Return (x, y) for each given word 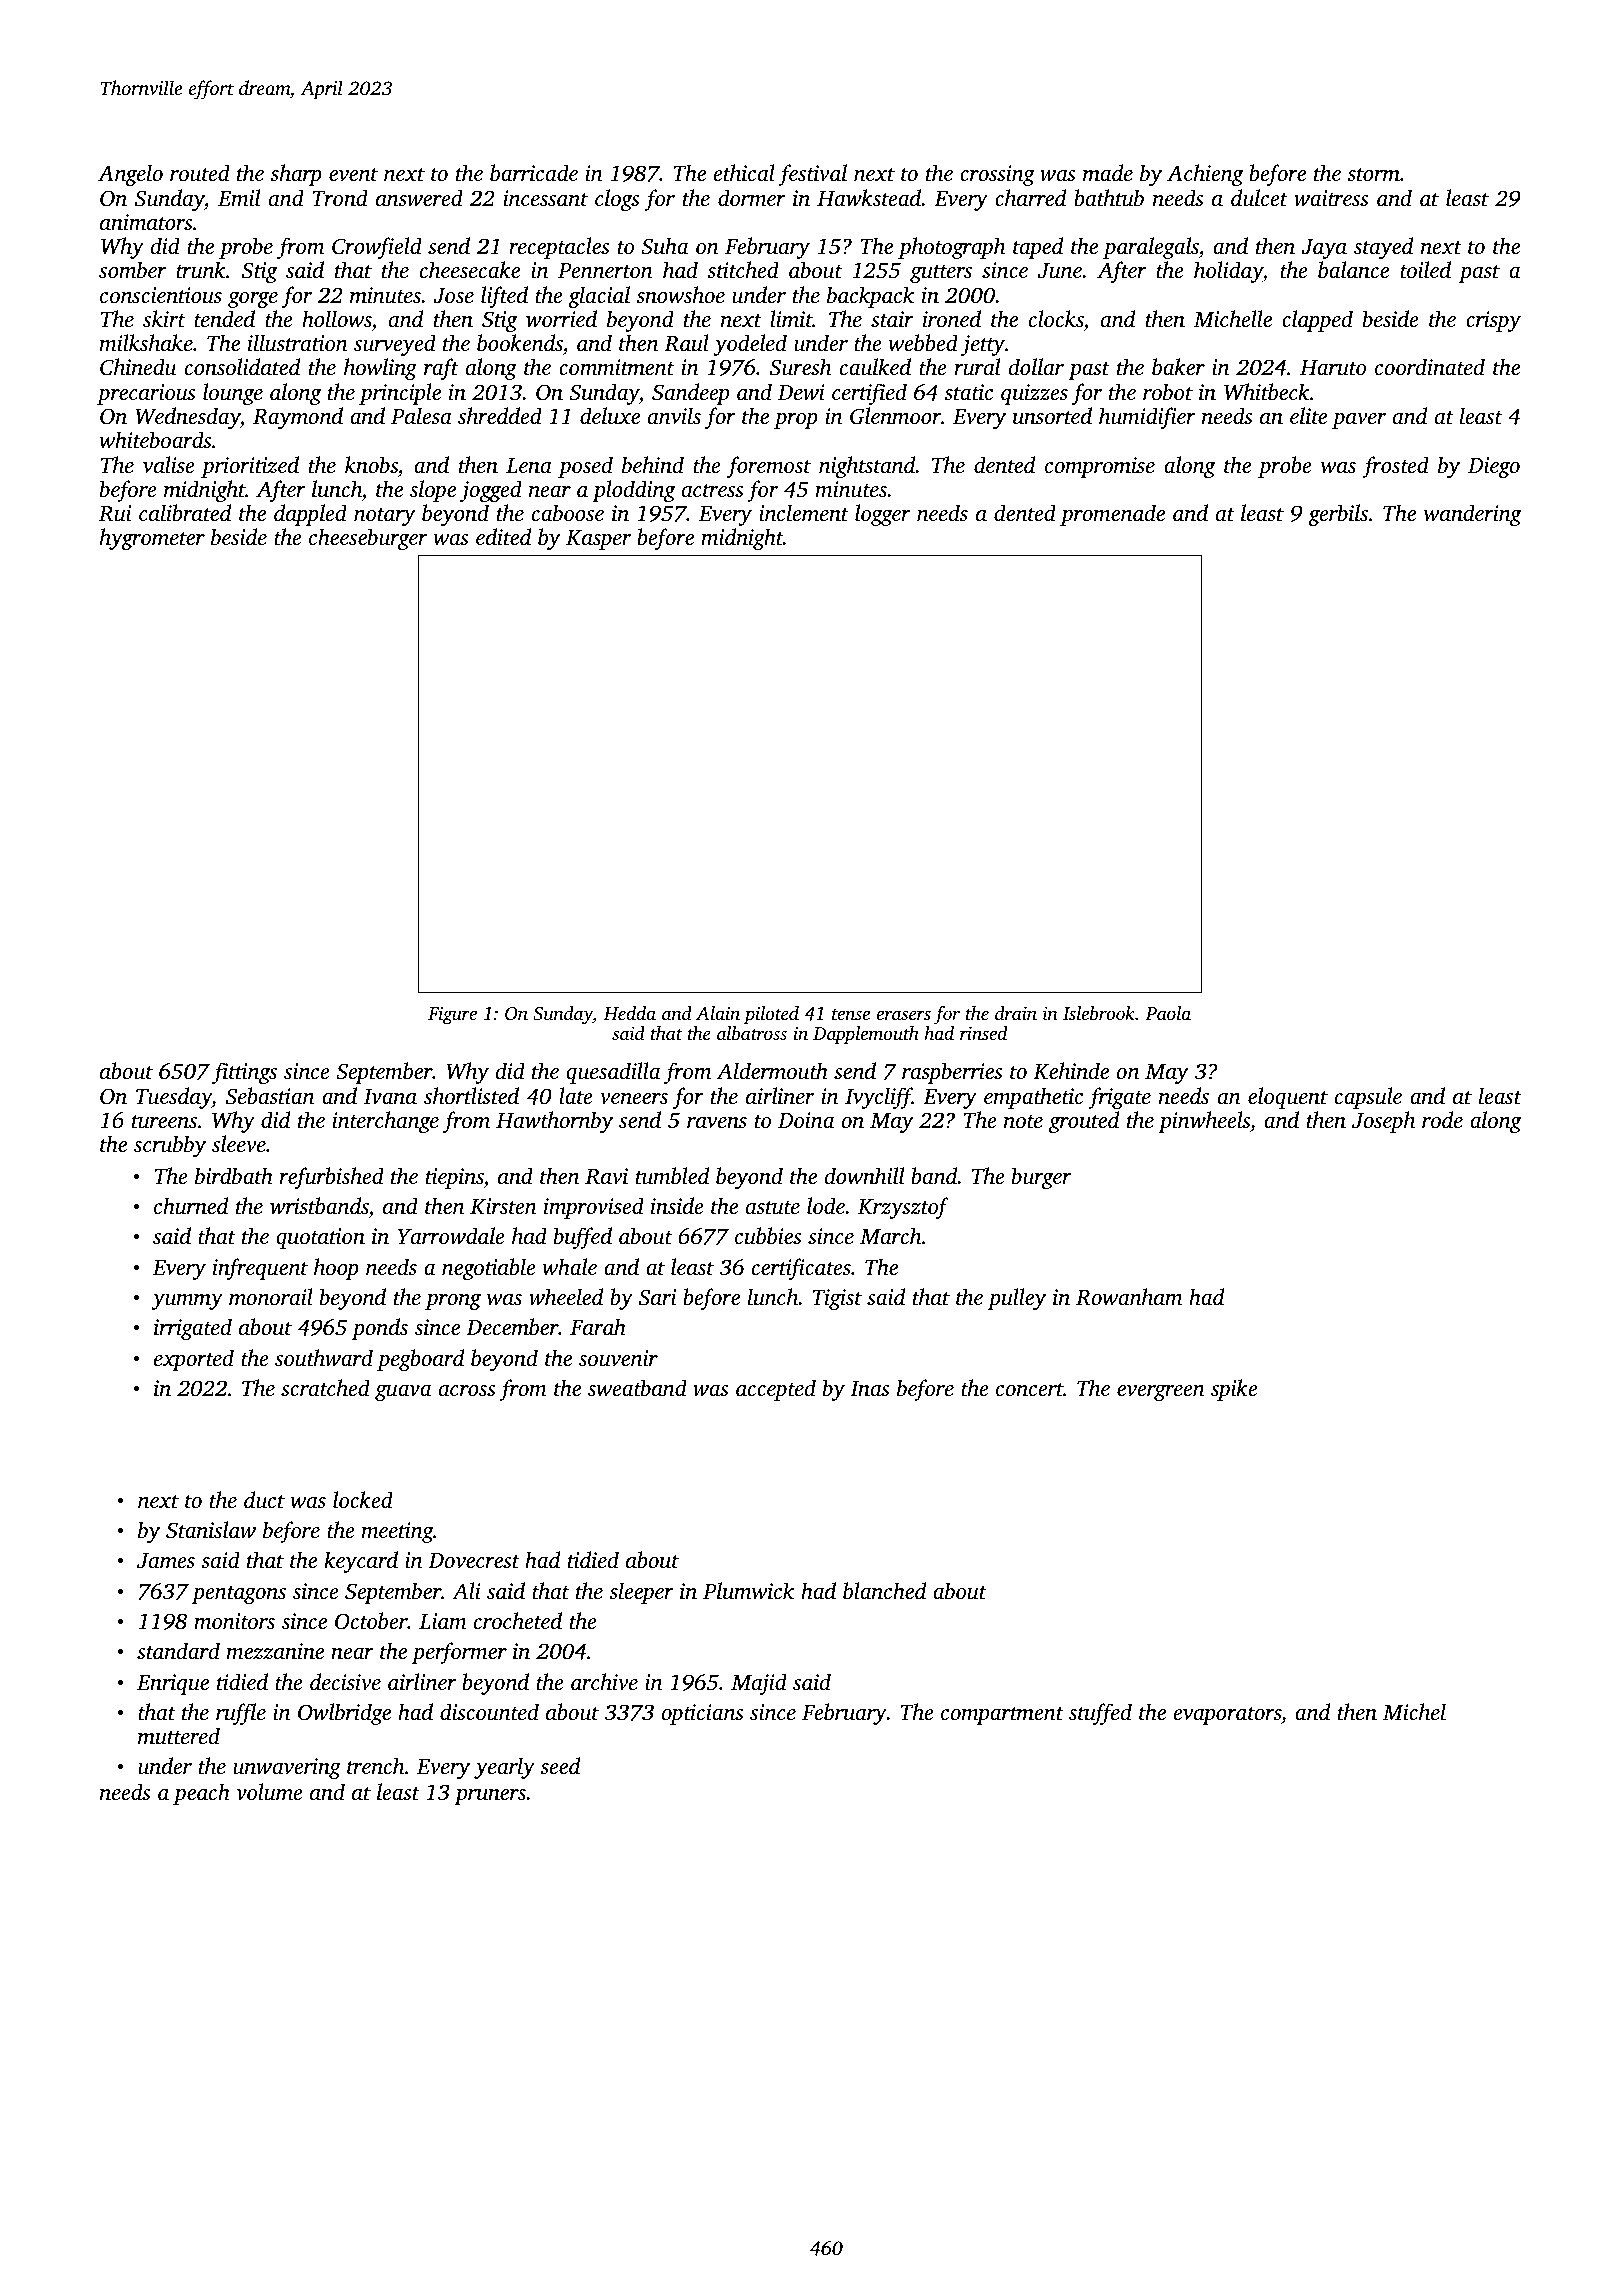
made (1108, 172)
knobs (371, 464)
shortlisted (471, 1095)
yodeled (750, 345)
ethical (744, 172)
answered (419, 198)
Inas (870, 1388)
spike (1234, 1390)
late (576, 1095)
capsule (1368, 1098)
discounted (489, 1711)
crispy (1493, 321)
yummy (187, 1302)
